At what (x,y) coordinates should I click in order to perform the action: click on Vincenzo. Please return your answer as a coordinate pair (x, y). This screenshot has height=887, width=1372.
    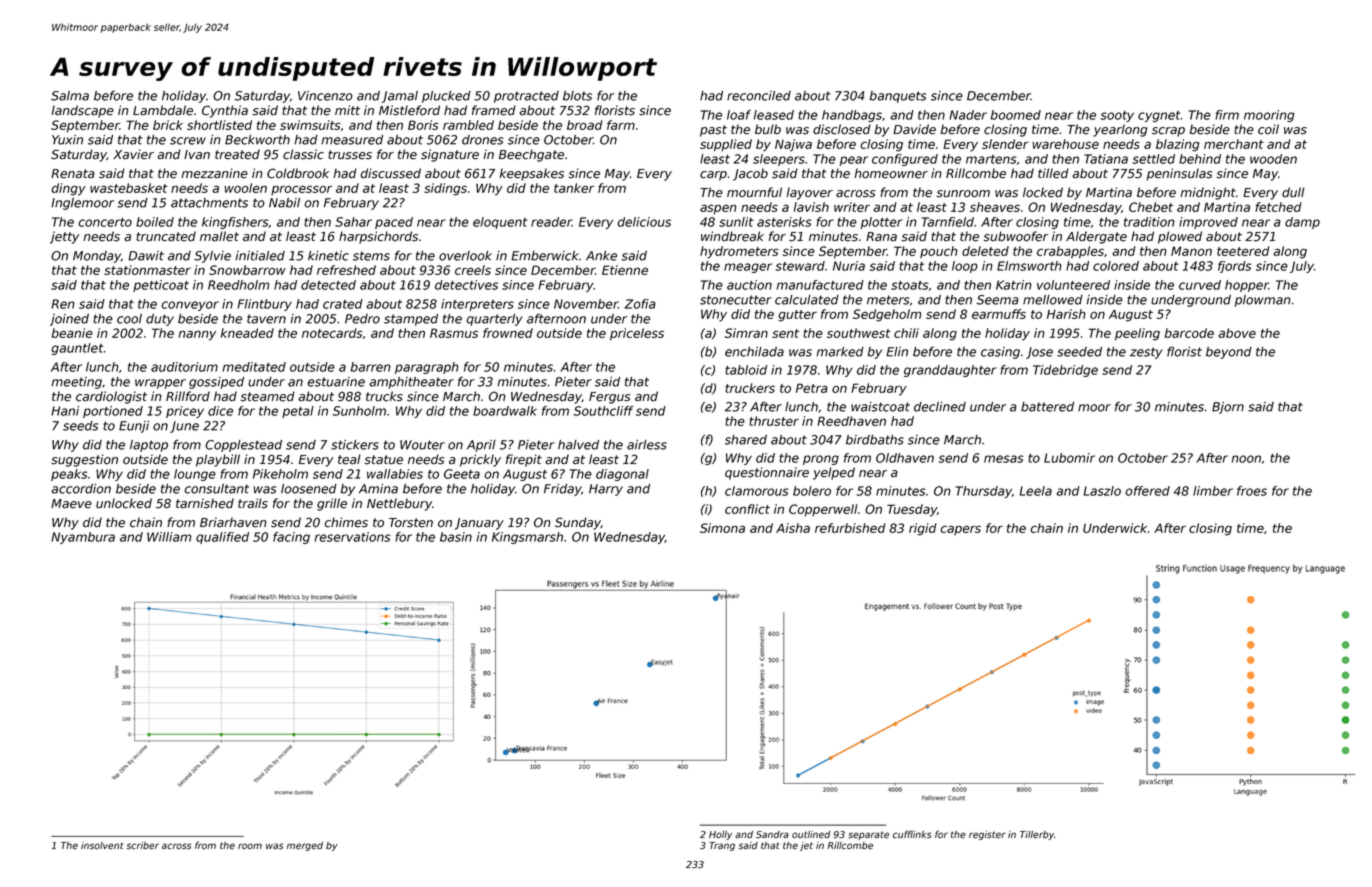
    Looking at the image, I should click on (325, 96).
